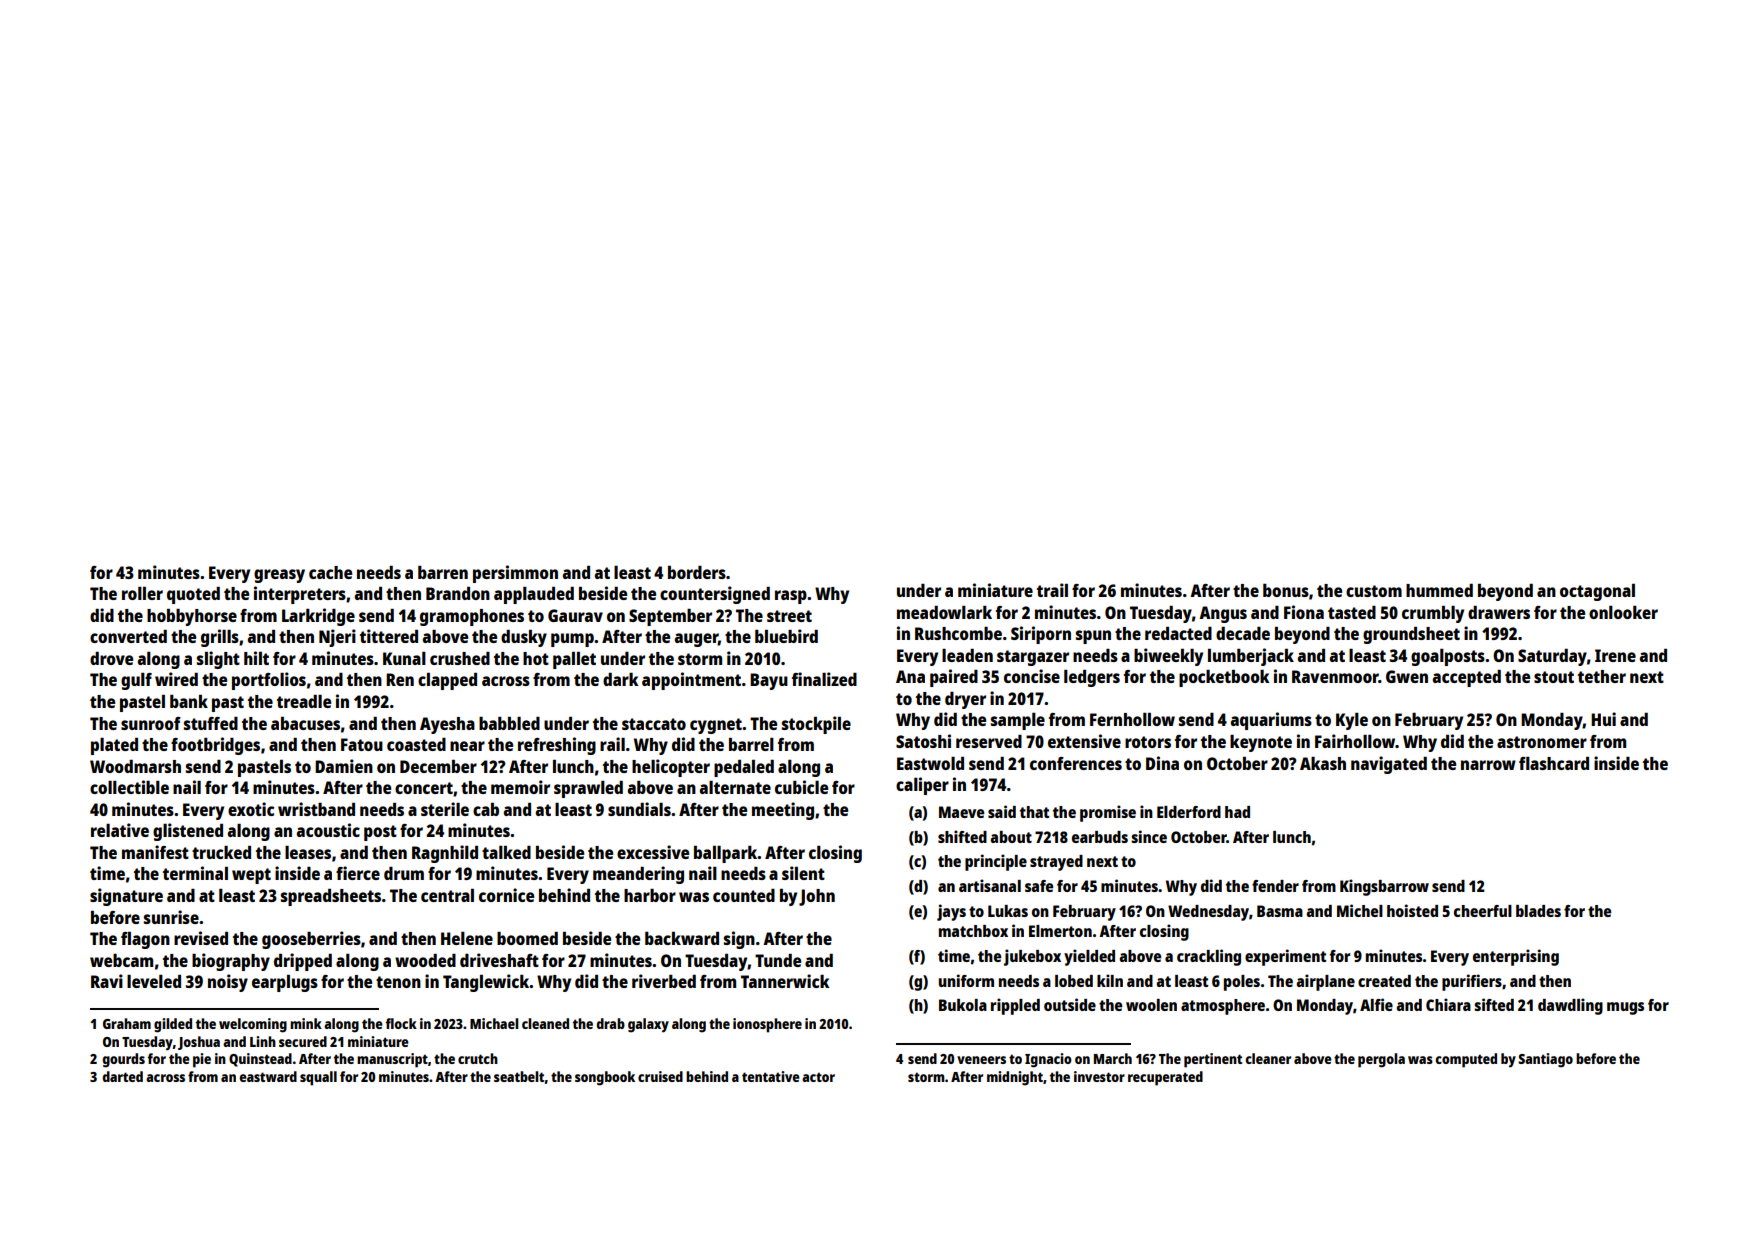  What do you see at coordinates (816, 725) in the screenshot?
I see `stockpile` at bounding box center [816, 725].
